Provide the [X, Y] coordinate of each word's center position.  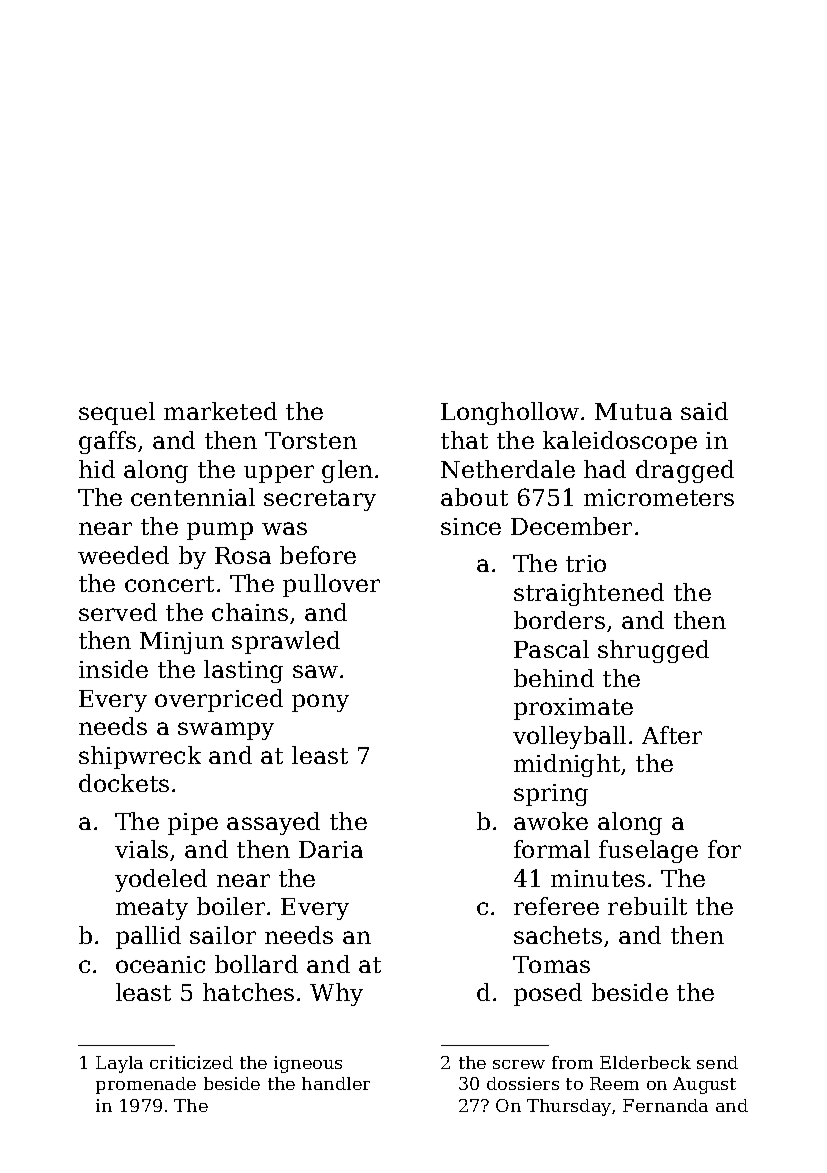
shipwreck [140, 757]
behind [554, 678]
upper [279, 474]
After [672, 735]
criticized [191, 1062]
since [471, 526]
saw [315, 671]
